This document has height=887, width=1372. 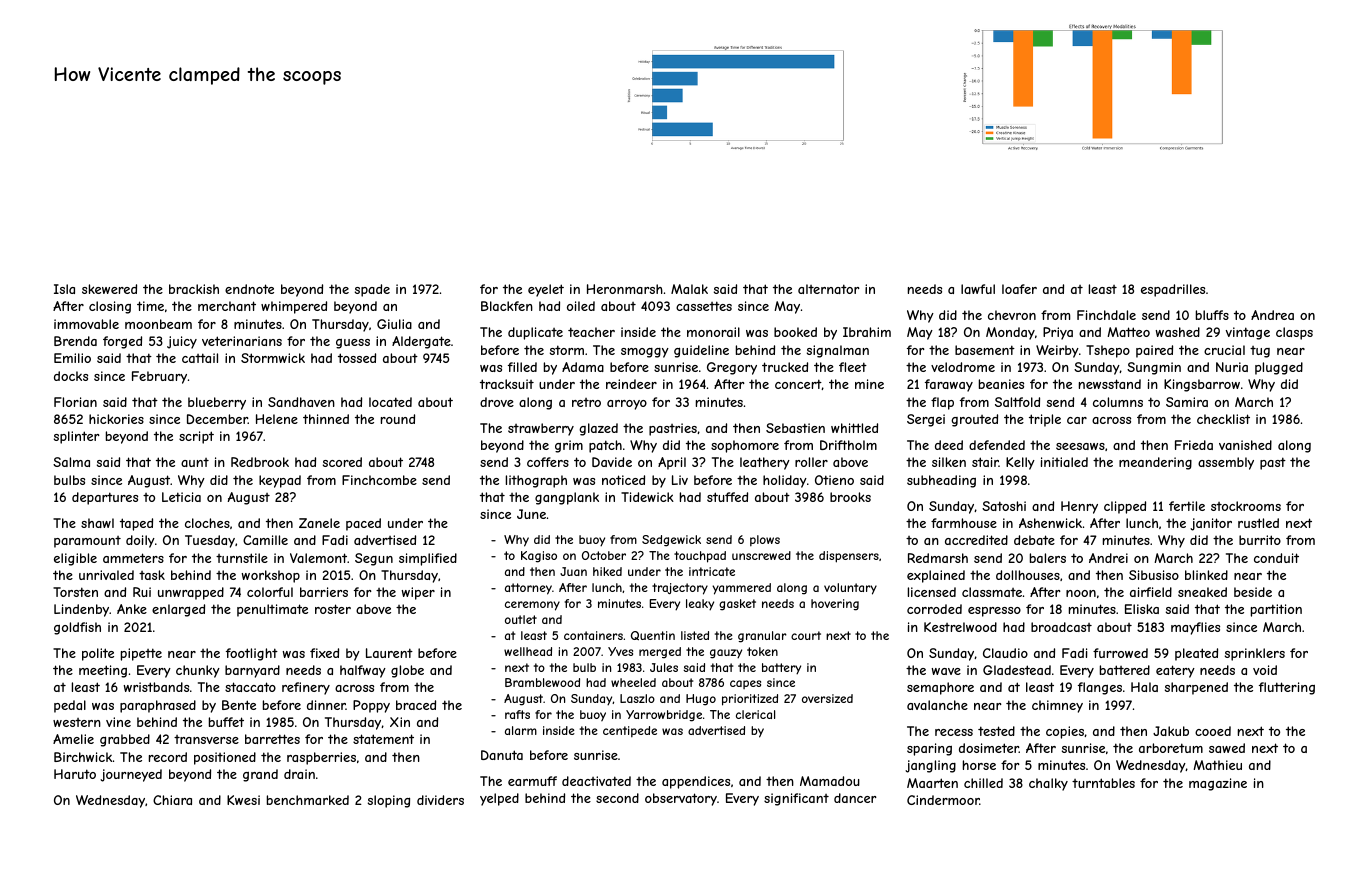 I want to click on Bramblewood, so click(x=542, y=682).
